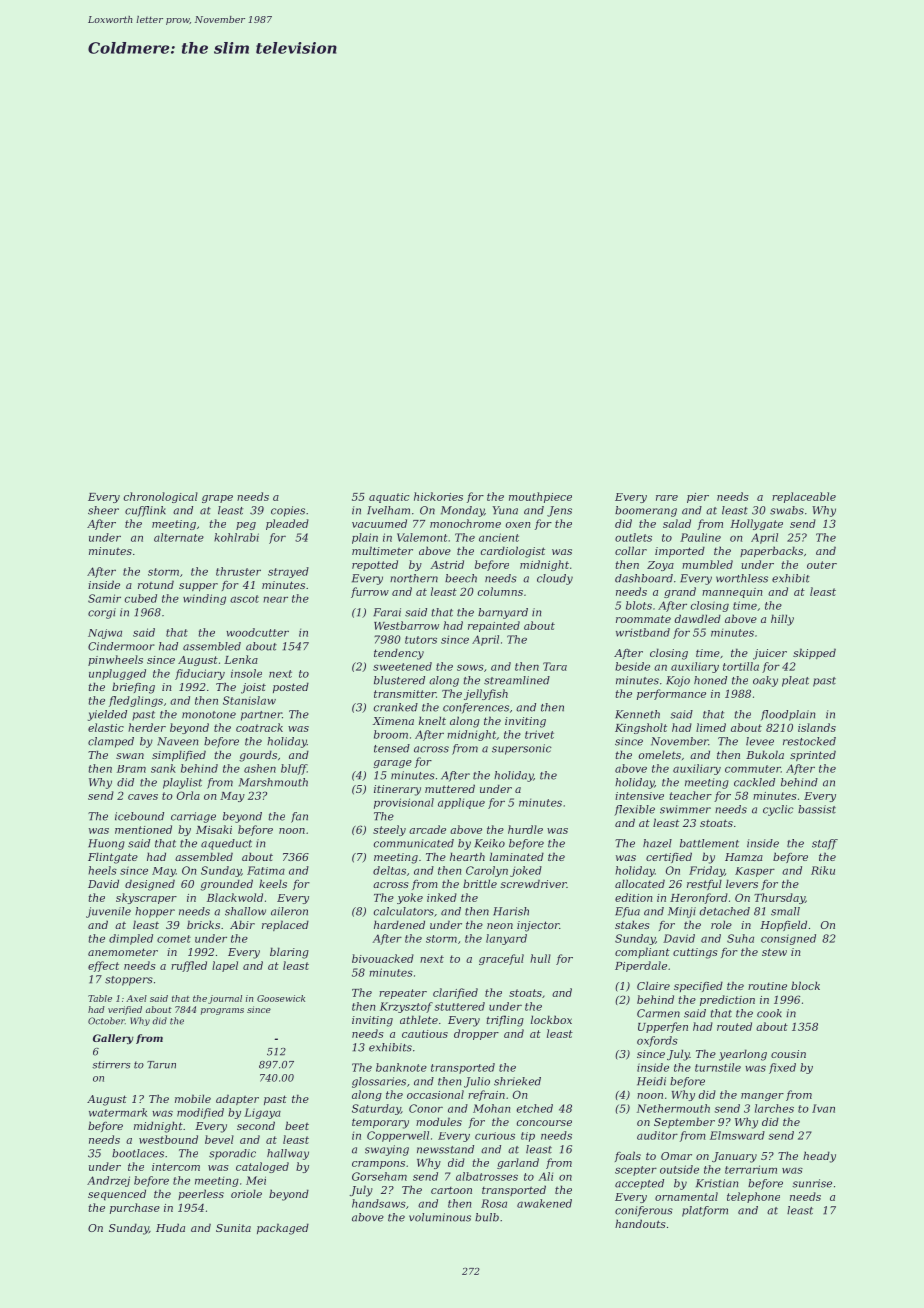 The width and height of the page is (924, 1308). Describe the element at coordinates (406, 625) in the page. I see `Westbarrow` at that location.
